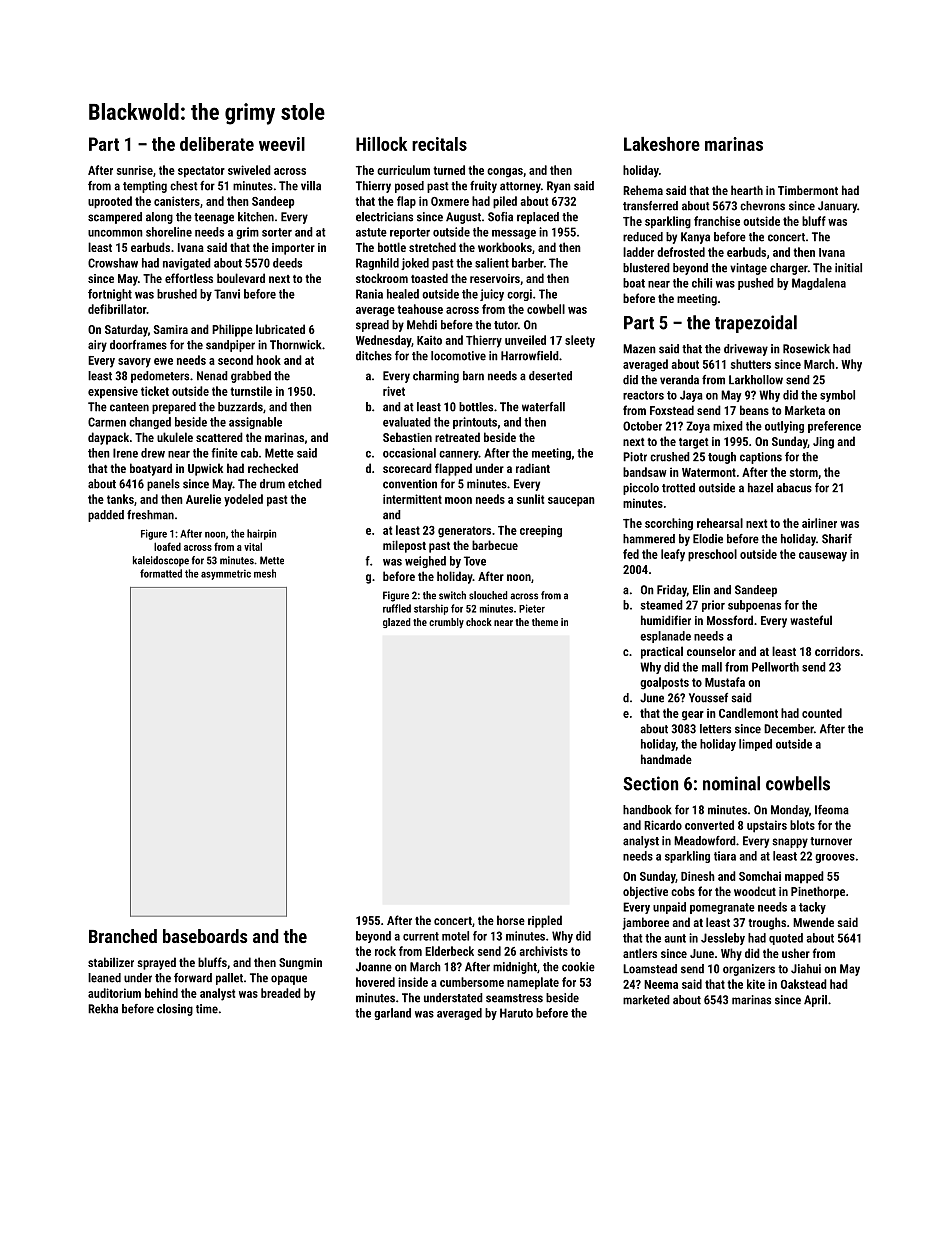 The height and width of the image is (1233, 952). Describe the element at coordinates (483, 187) in the image. I see `fruity` at that location.
